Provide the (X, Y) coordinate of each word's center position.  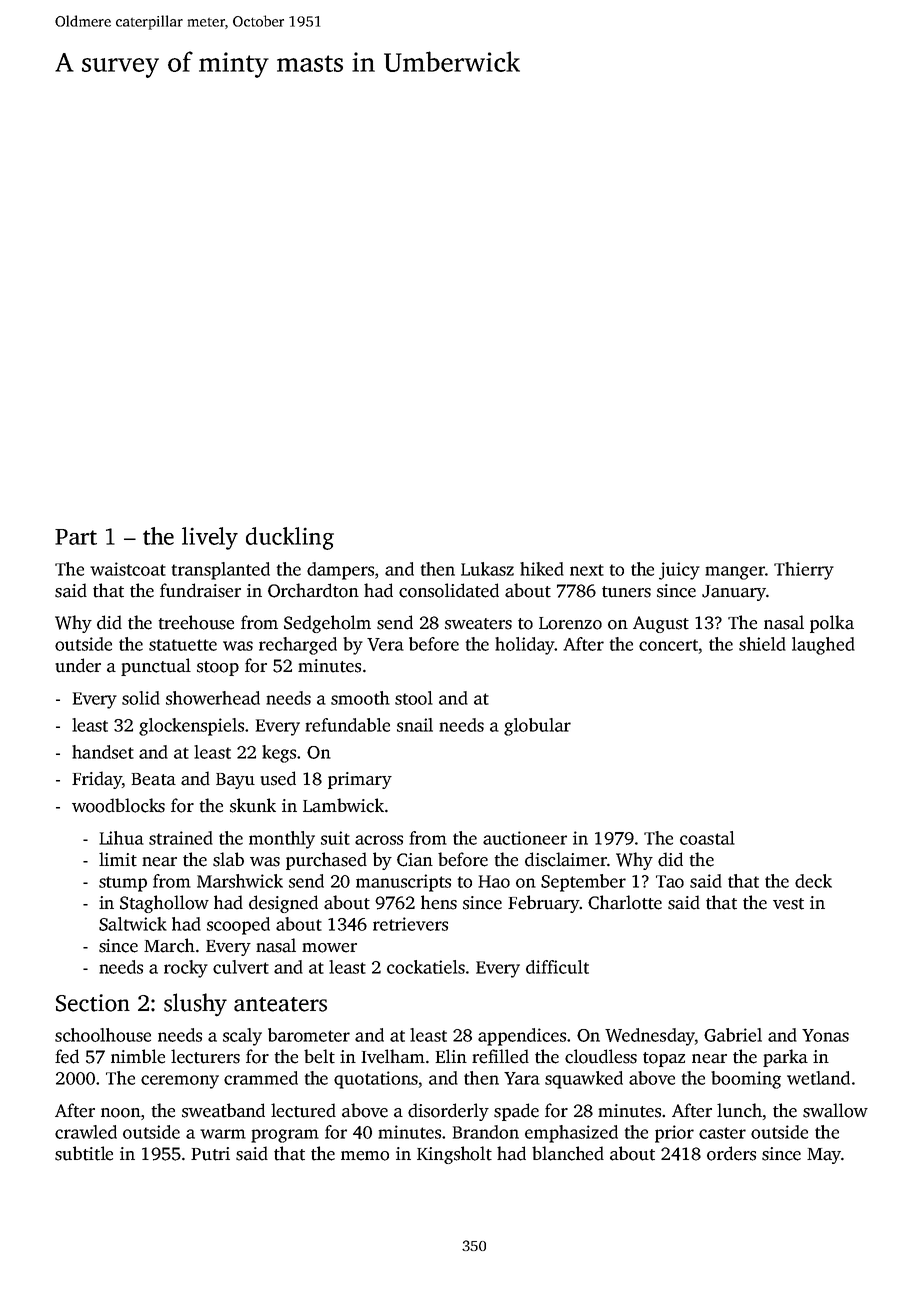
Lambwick (343, 805)
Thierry (804, 571)
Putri (210, 1154)
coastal (707, 838)
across (379, 840)
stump (123, 884)
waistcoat (128, 569)
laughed (823, 646)
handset (103, 752)
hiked (542, 569)
